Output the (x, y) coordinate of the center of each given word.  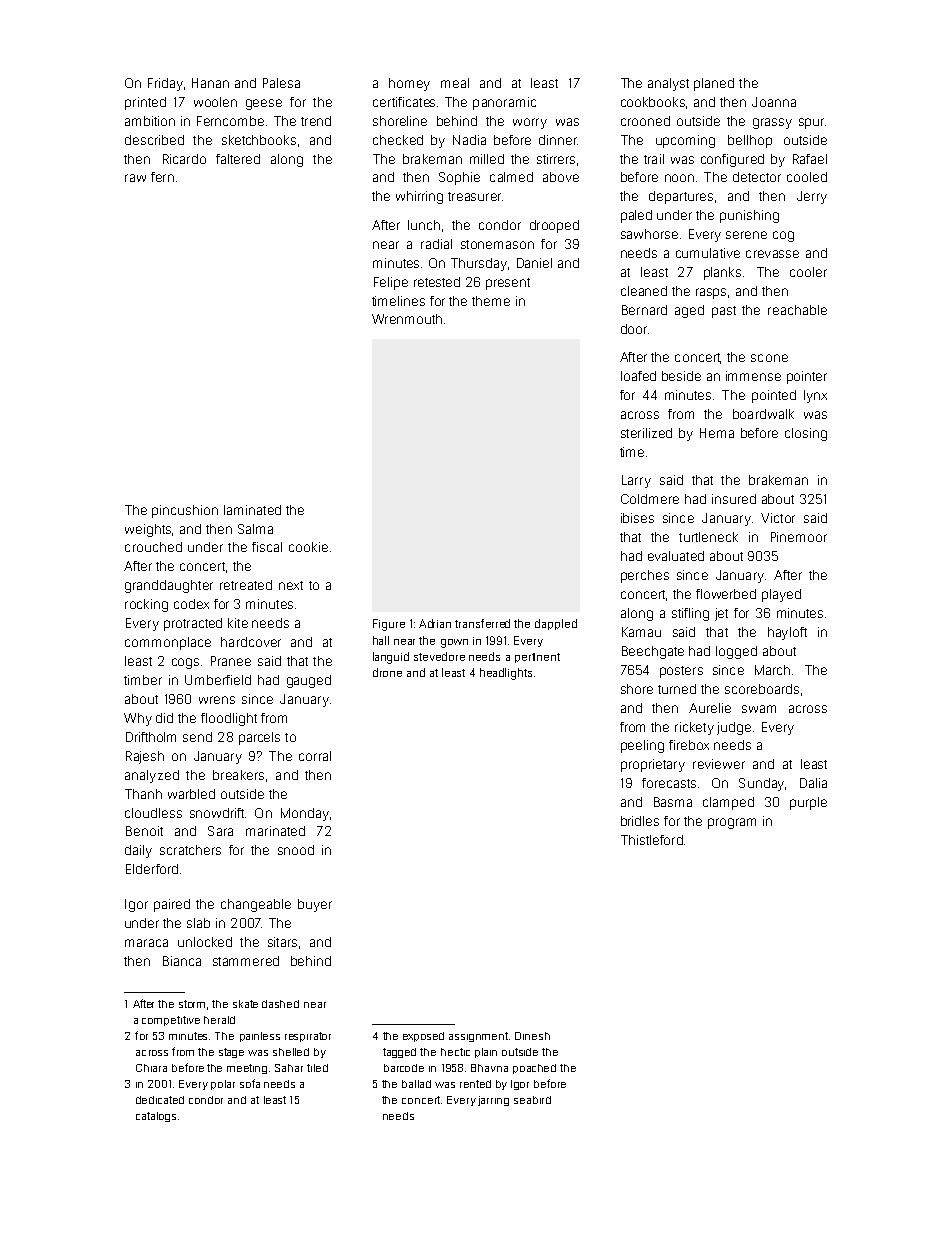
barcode (404, 1068)
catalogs (156, 1117)
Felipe (391, 283)
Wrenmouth (407, 319)
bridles (640, 821)
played (781, 595)
